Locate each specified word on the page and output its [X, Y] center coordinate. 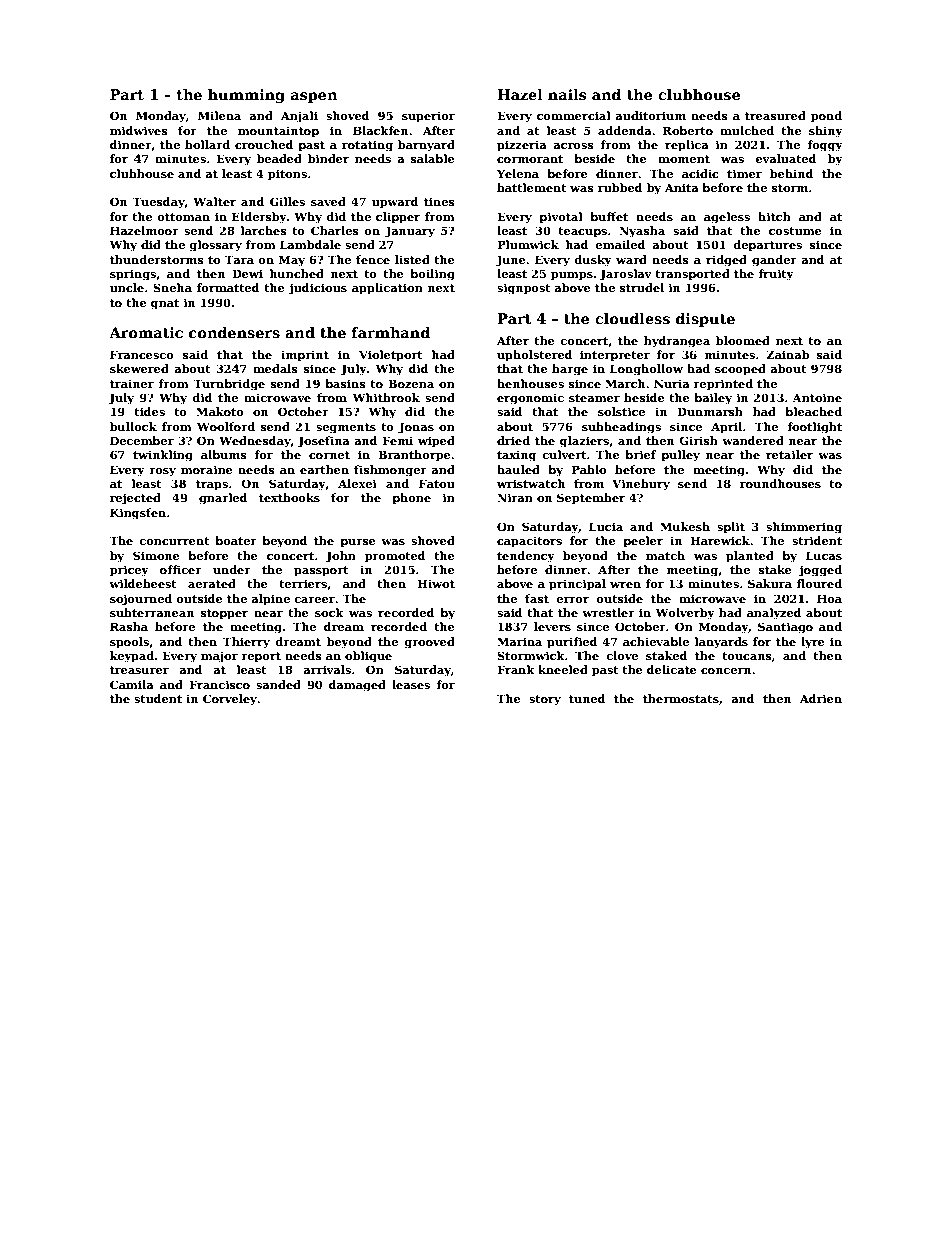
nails [567, 94]
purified [572, 643]
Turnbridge [229, 385]
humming [246, 96]
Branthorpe [414, 456]
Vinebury [641, 485]
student [158, 698]
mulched [747, 130]
